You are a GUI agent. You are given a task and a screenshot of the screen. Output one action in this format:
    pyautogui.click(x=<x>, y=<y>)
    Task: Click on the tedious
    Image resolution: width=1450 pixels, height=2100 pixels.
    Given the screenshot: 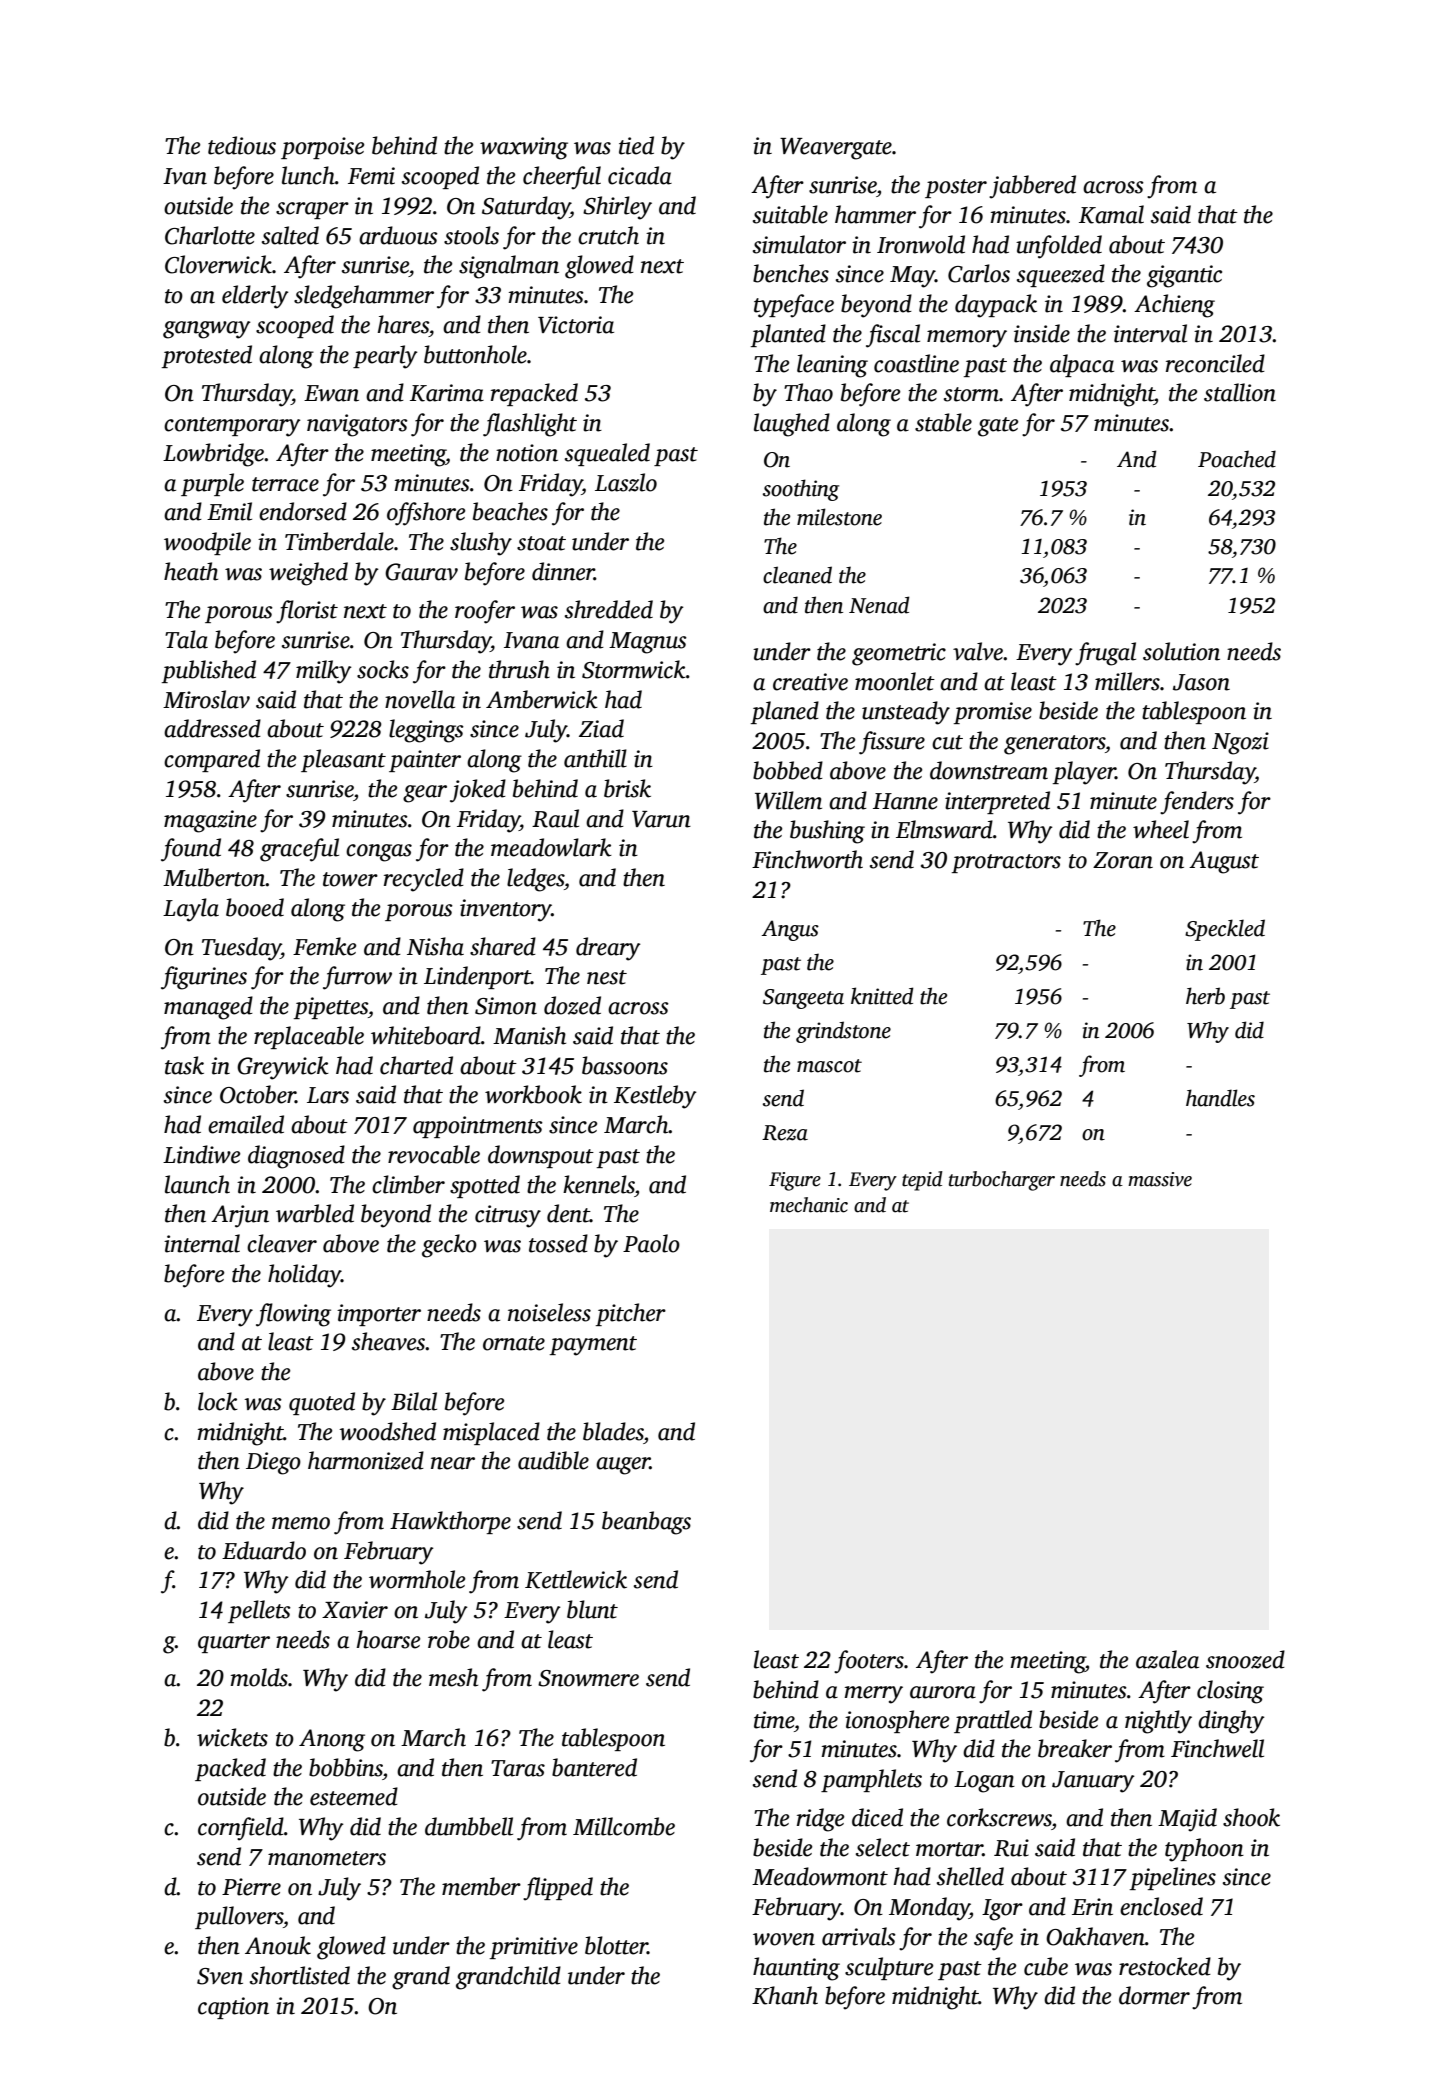 What is the action you would take?
    pyautogui.click(x=242, y=145)
